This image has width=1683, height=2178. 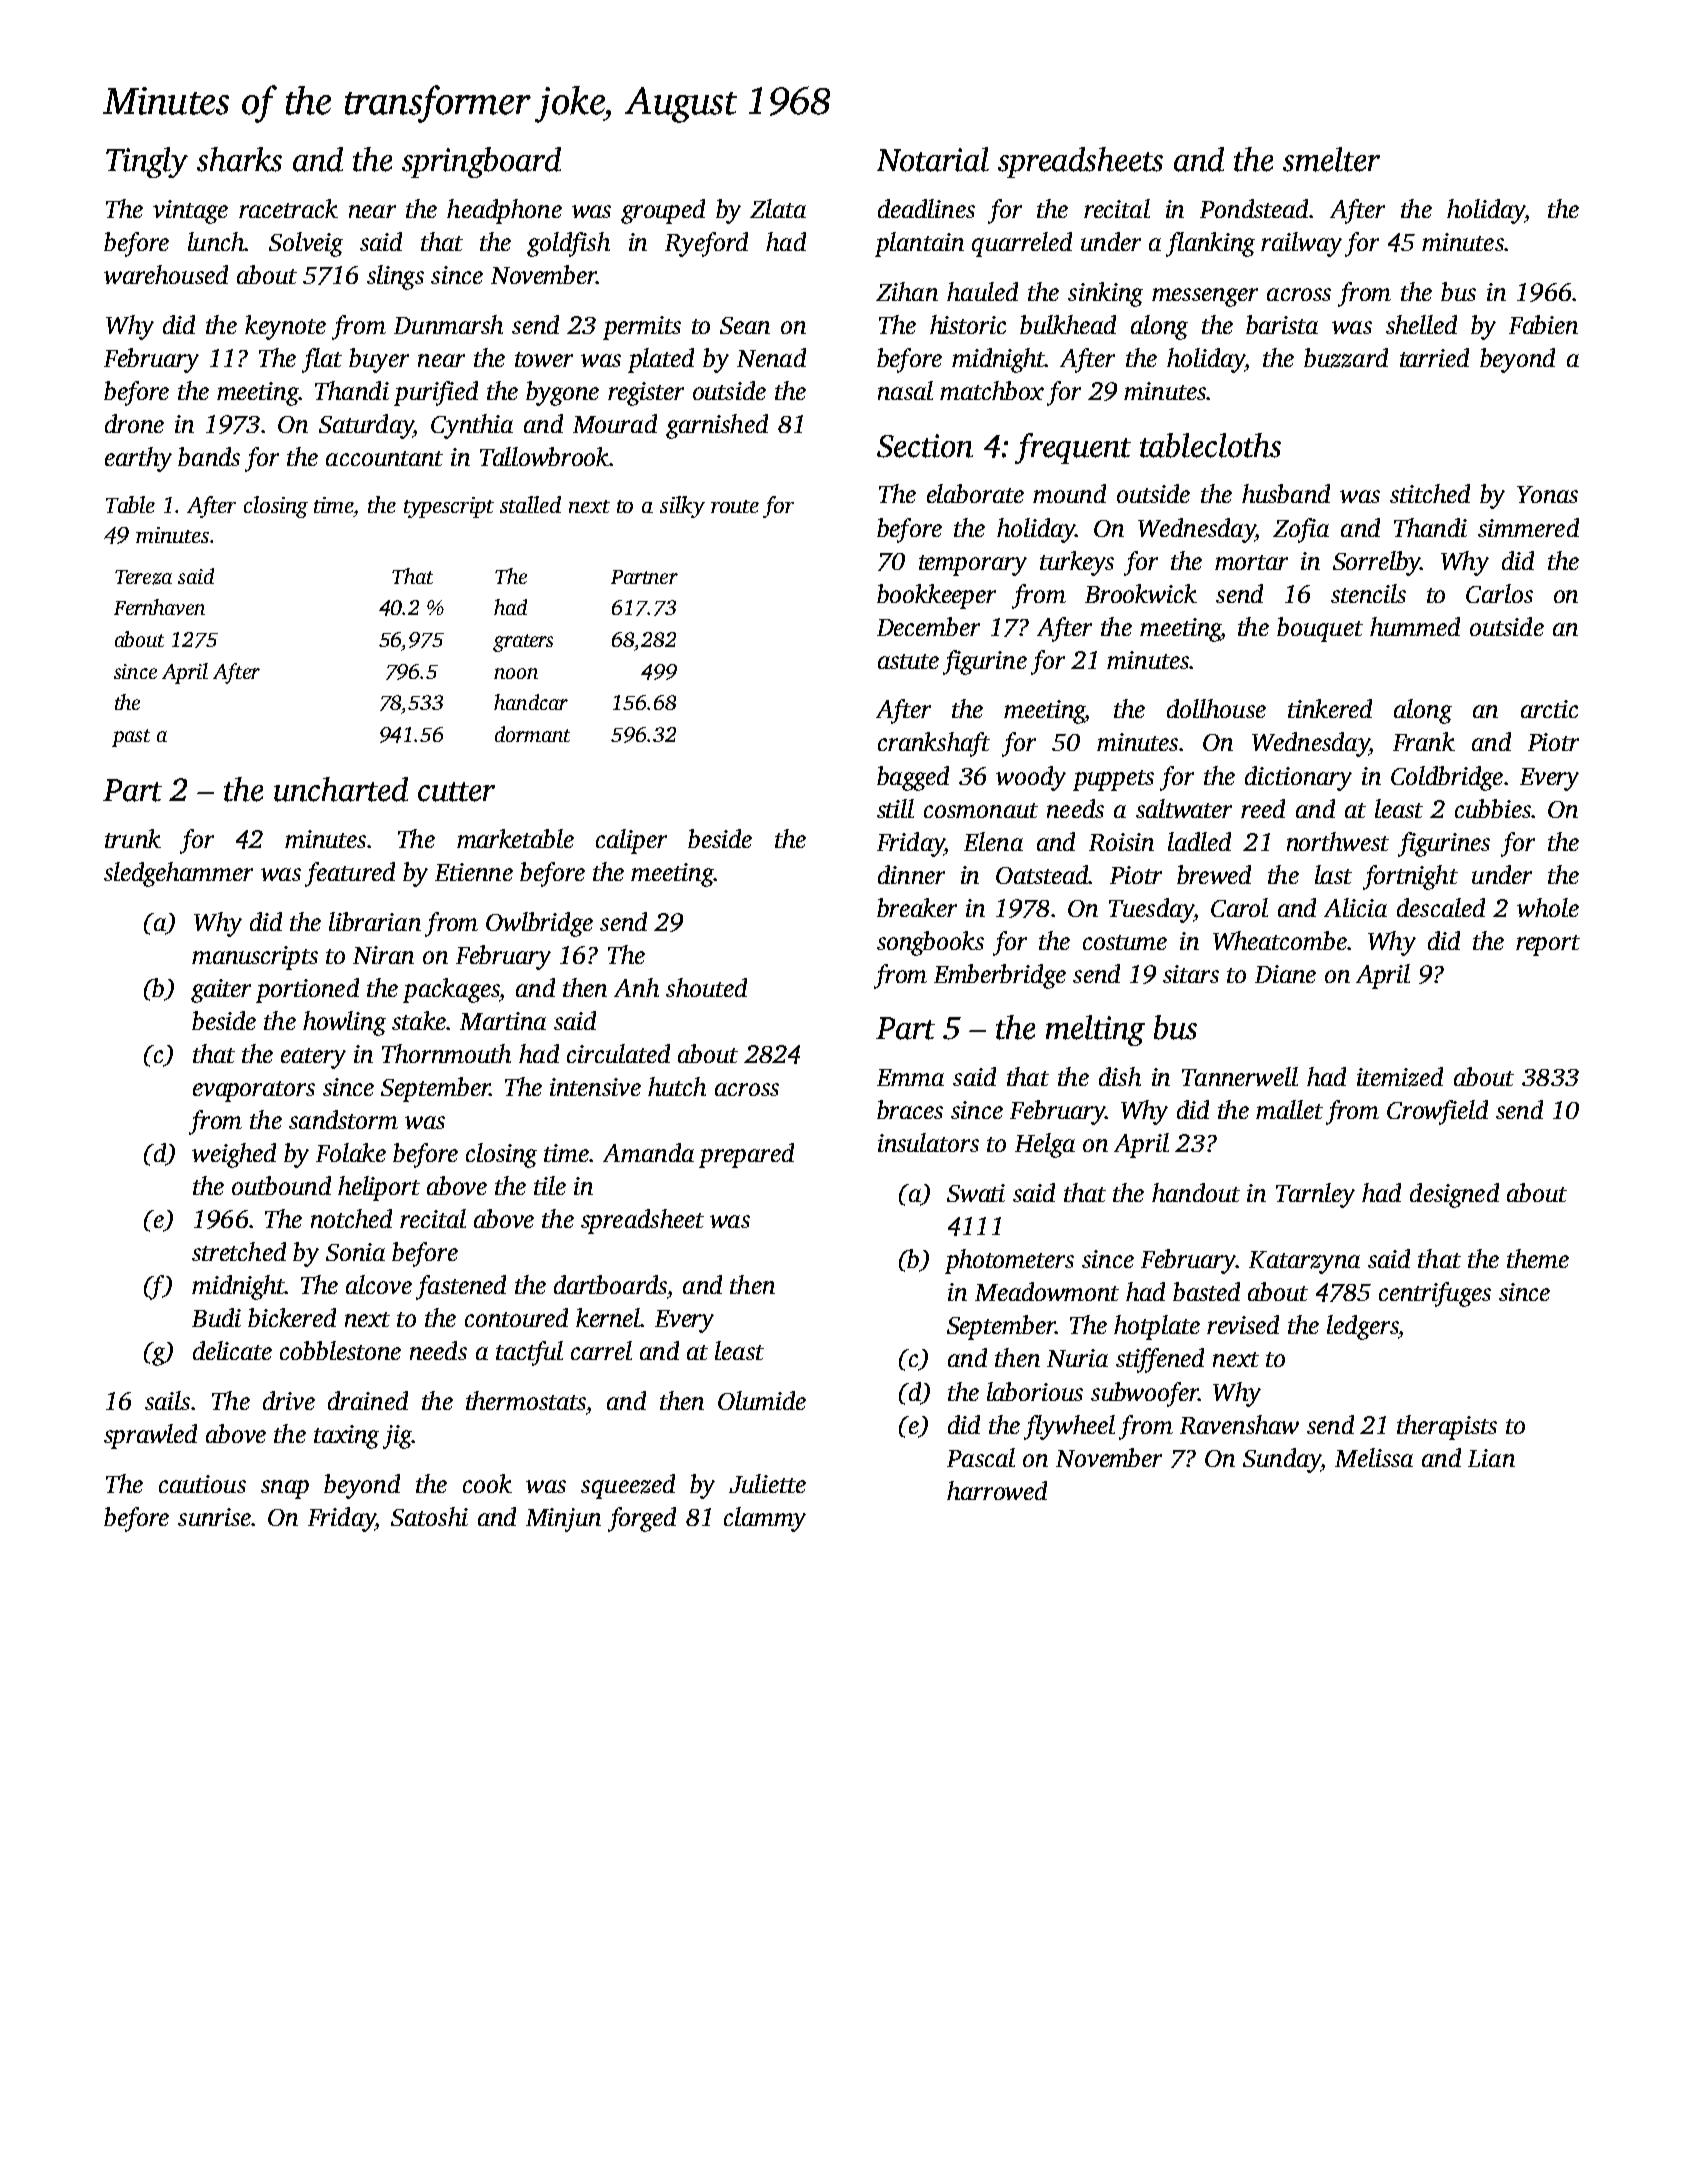 What do you see at coordinates (456, 792) in the image?
I see `cutter` at bounding box center [456, 792].
